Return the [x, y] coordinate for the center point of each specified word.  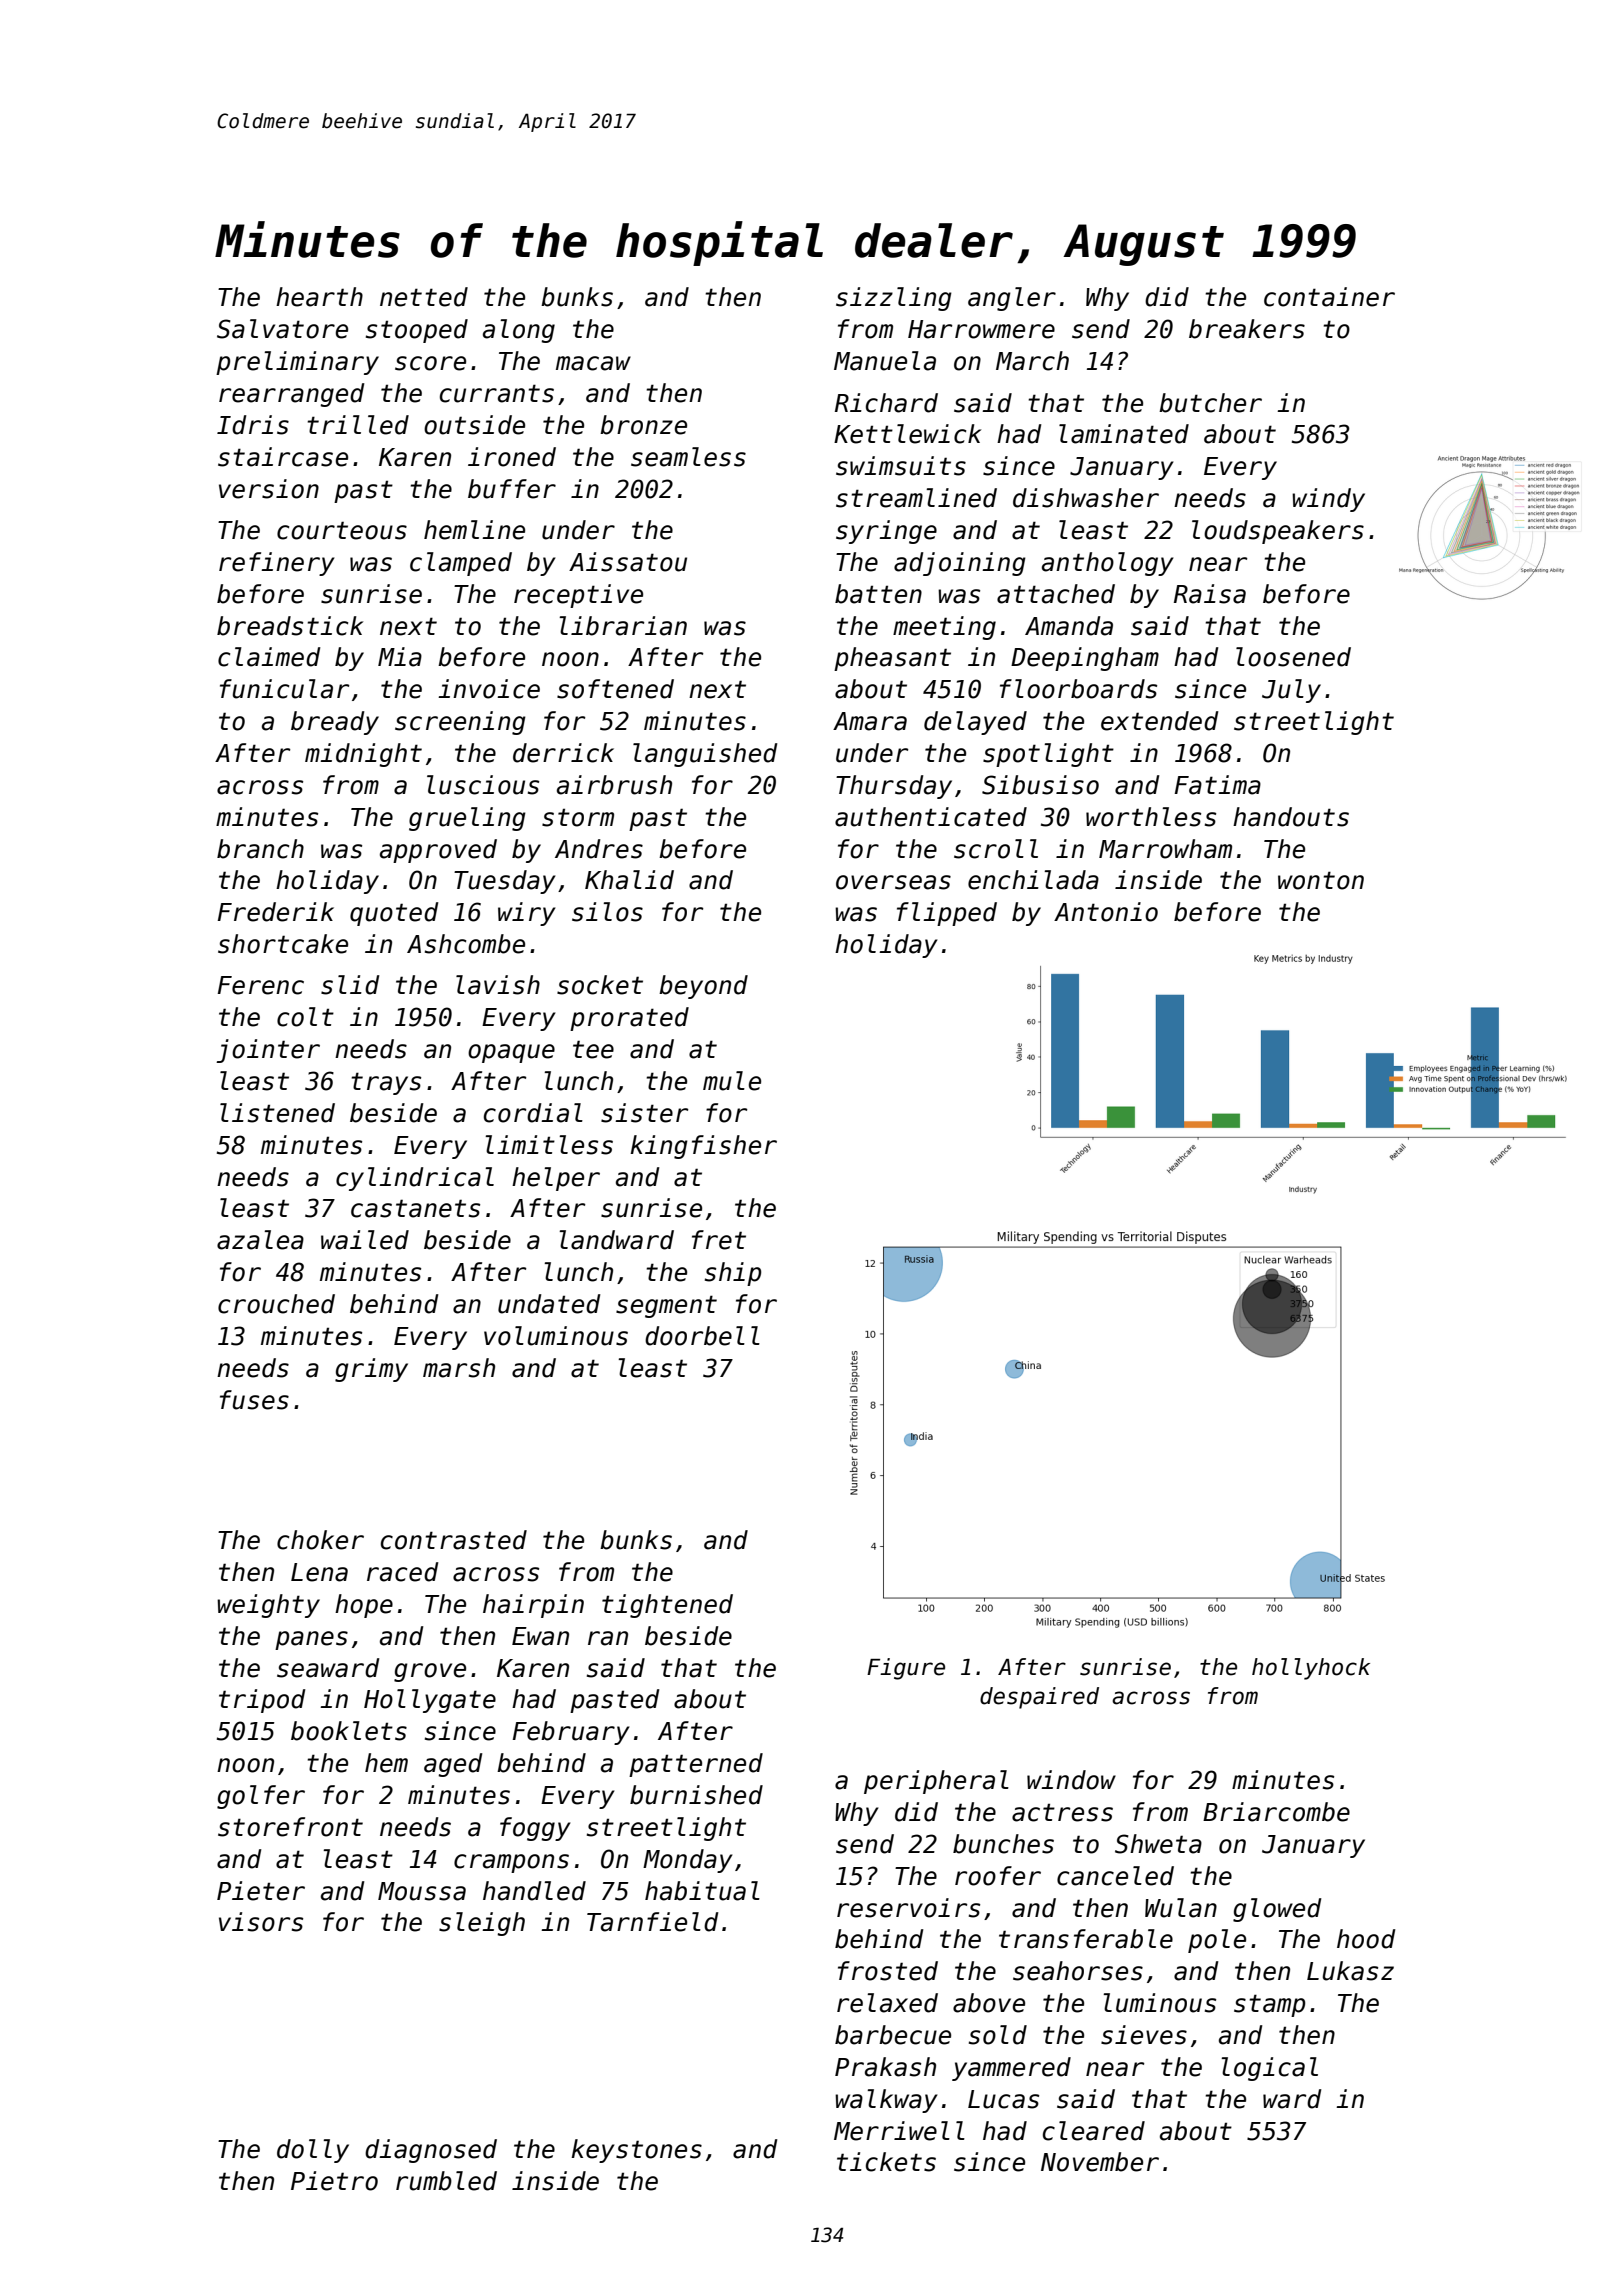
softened [615, 689]
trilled [358, 425]
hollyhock [1311, 1669]
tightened [667, 1606]
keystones [636, 2151]
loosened [1293, 657]
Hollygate [430, 1701]
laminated [1124, 434]
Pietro [334, 2181]
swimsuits [901, 466]
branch [260, 849]
